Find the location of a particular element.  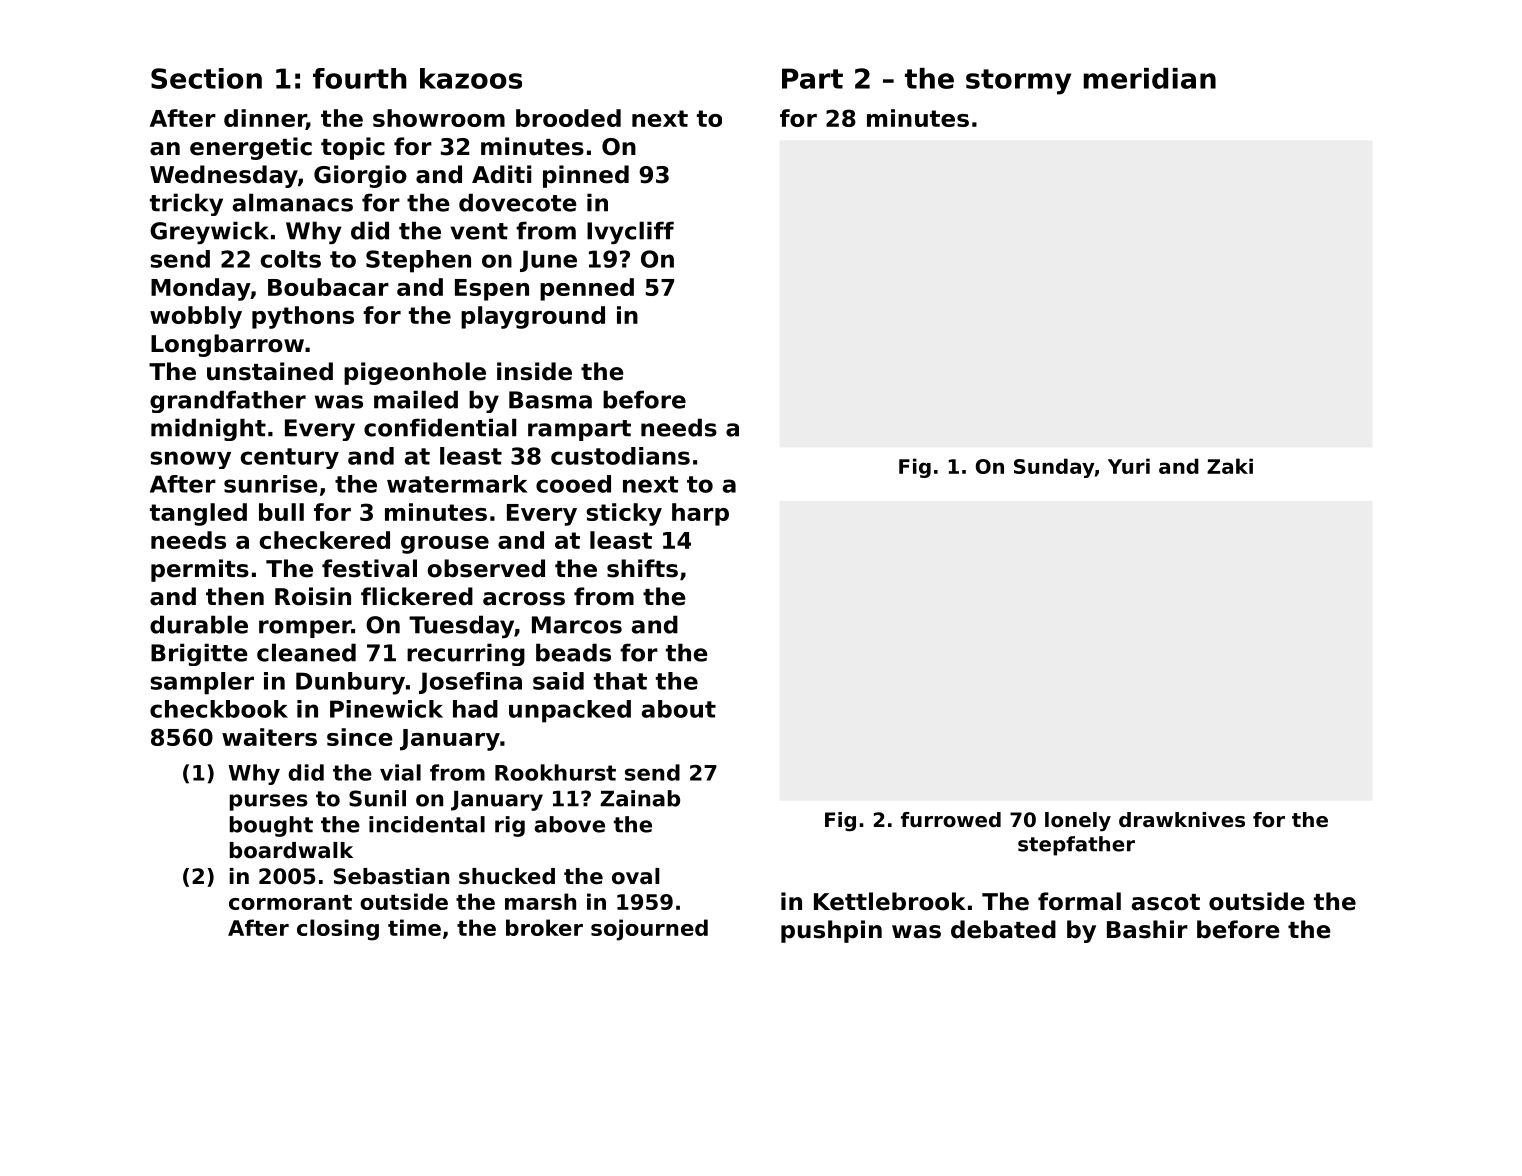

Zaki is located at coordinates (1230, 466).
